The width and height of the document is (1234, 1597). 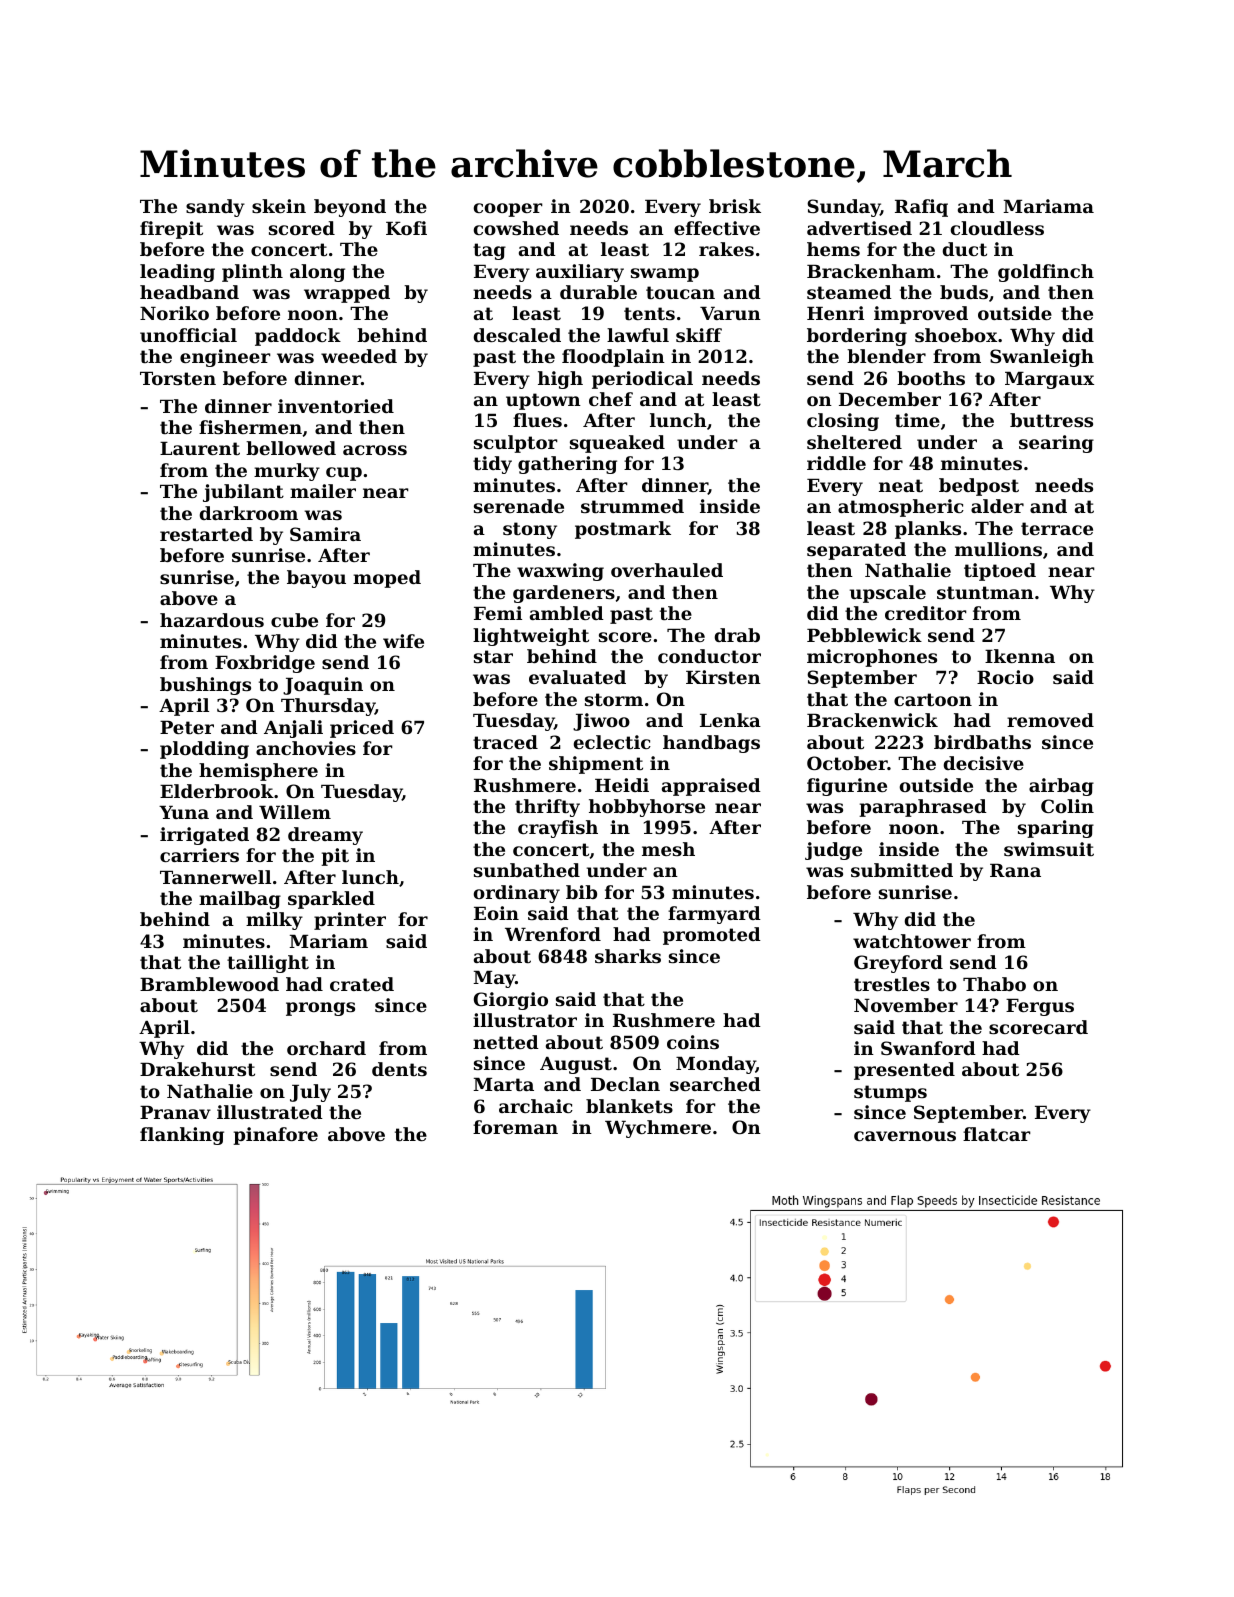 What do you see at coordinates (1042, 358) in the document?
I see `Swanleigh` at bounding box center [1042, 358].
